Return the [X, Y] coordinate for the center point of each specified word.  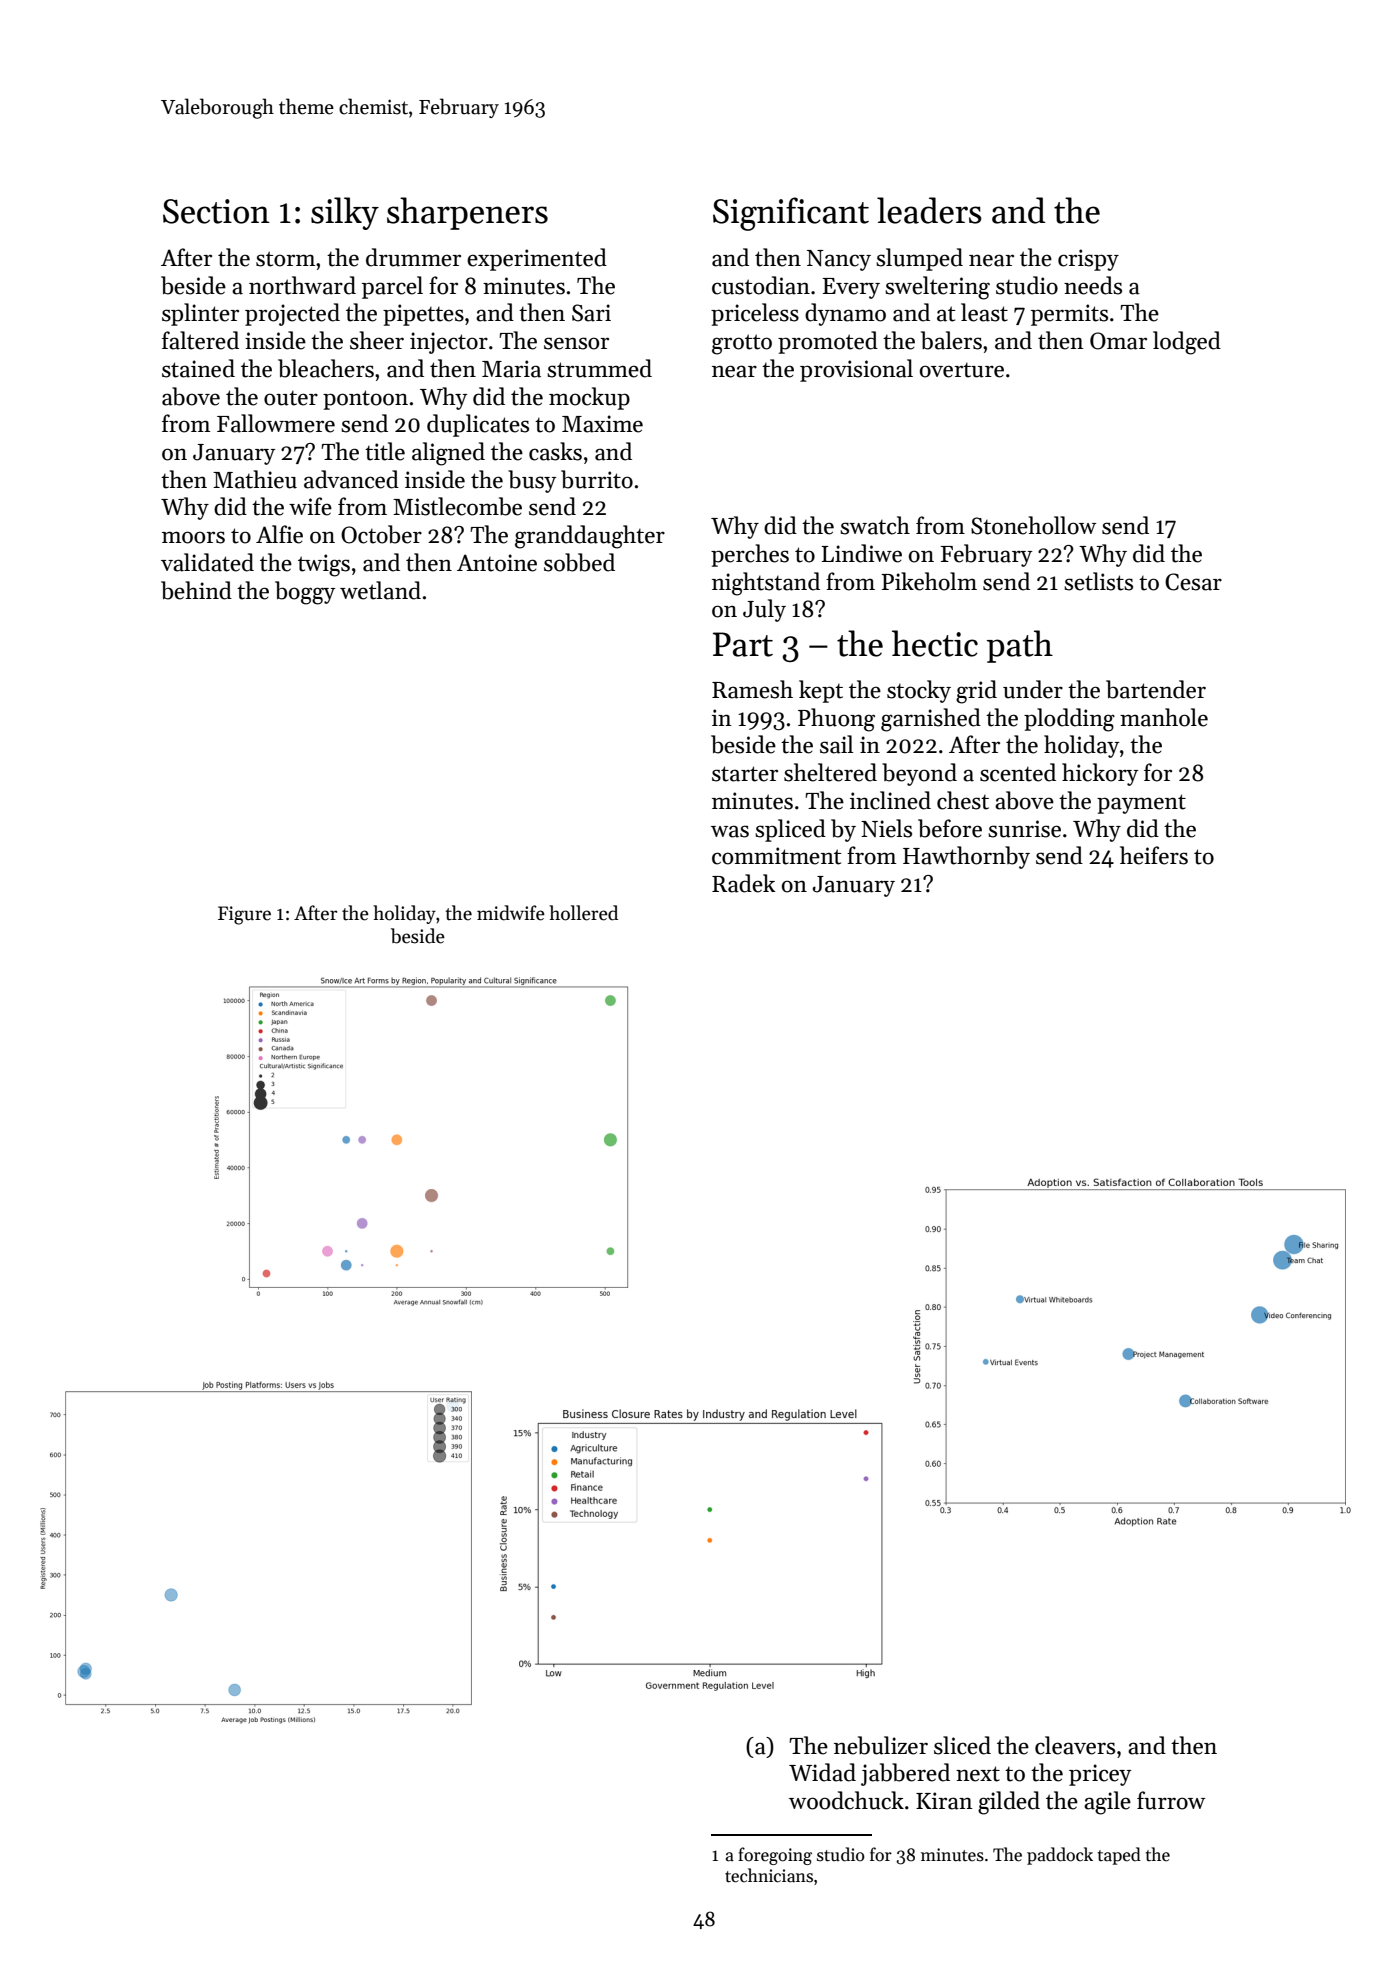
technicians [769, 1875]
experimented [537, 259]
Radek [743, 883]
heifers [1154, 855]
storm [286, 259]
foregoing [775, 1856]
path [1020, 646]
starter [745, 774]
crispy [1088, 260]
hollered [583, 913]
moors [193, 537]
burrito [597, 479]
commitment [776, 856]
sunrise [1024, 829]
